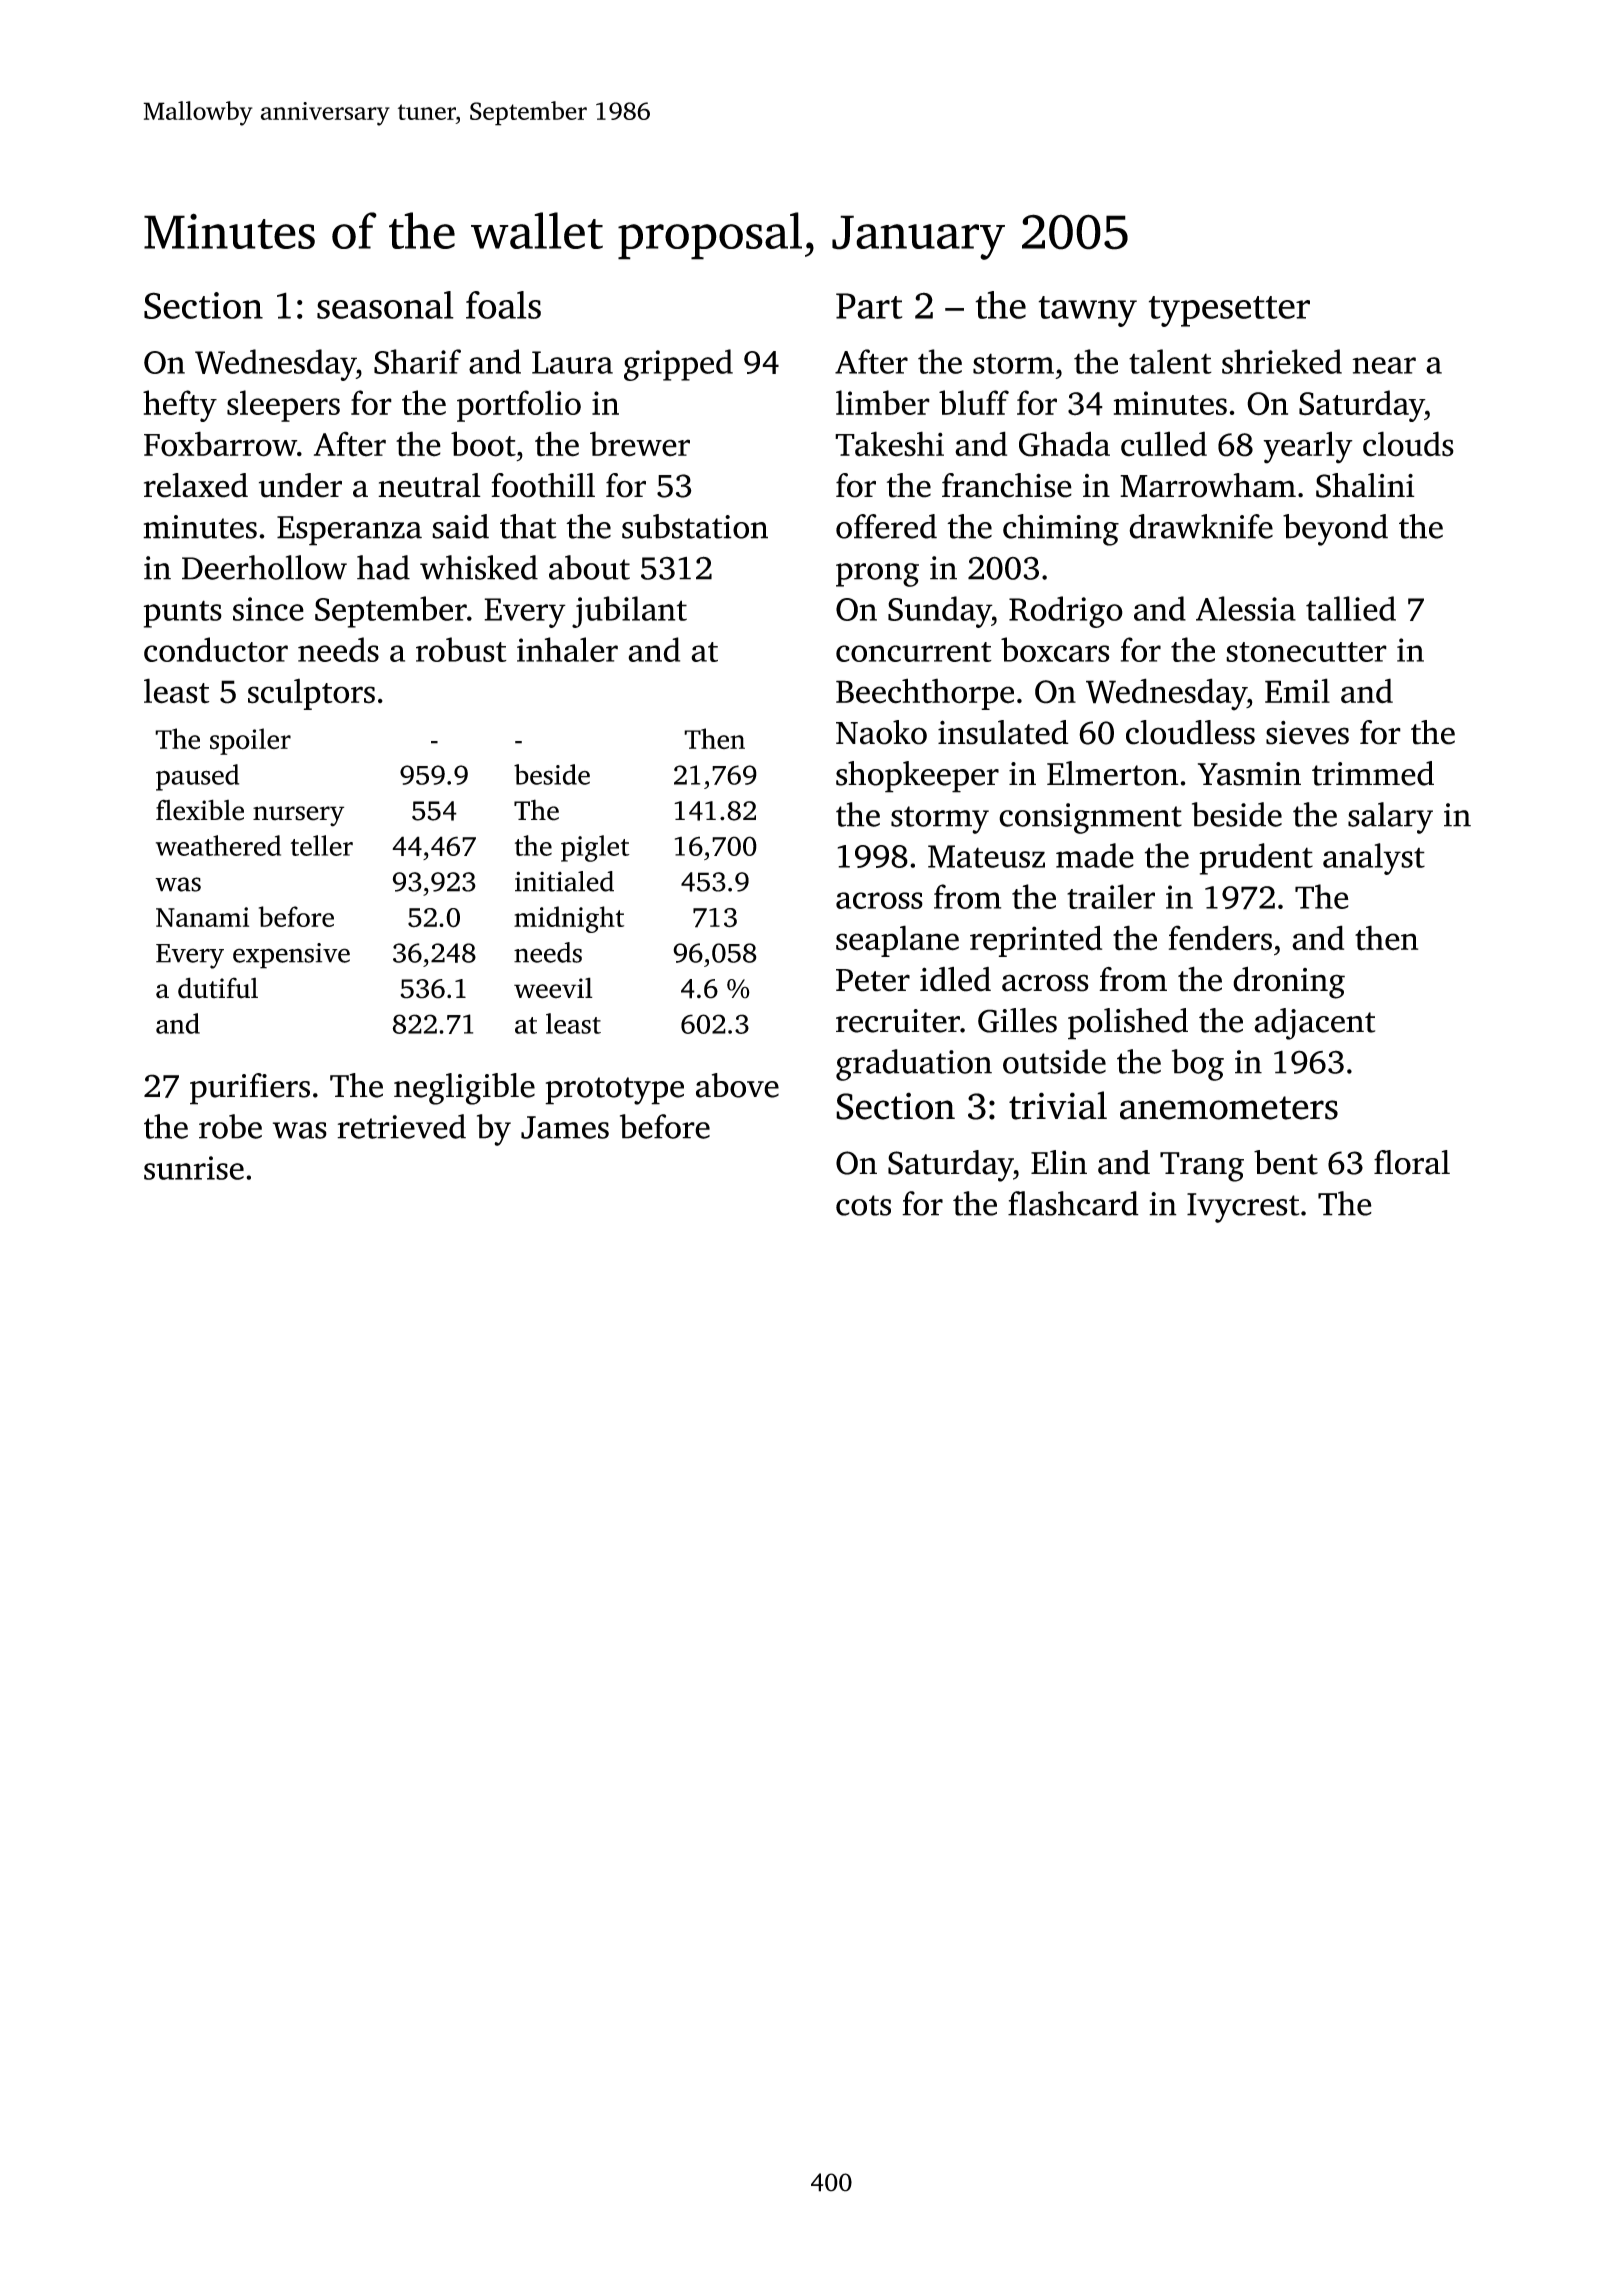  Describe the element at coordinates (1246, 608) in the screenshot. I see `Alessia` at that location.
